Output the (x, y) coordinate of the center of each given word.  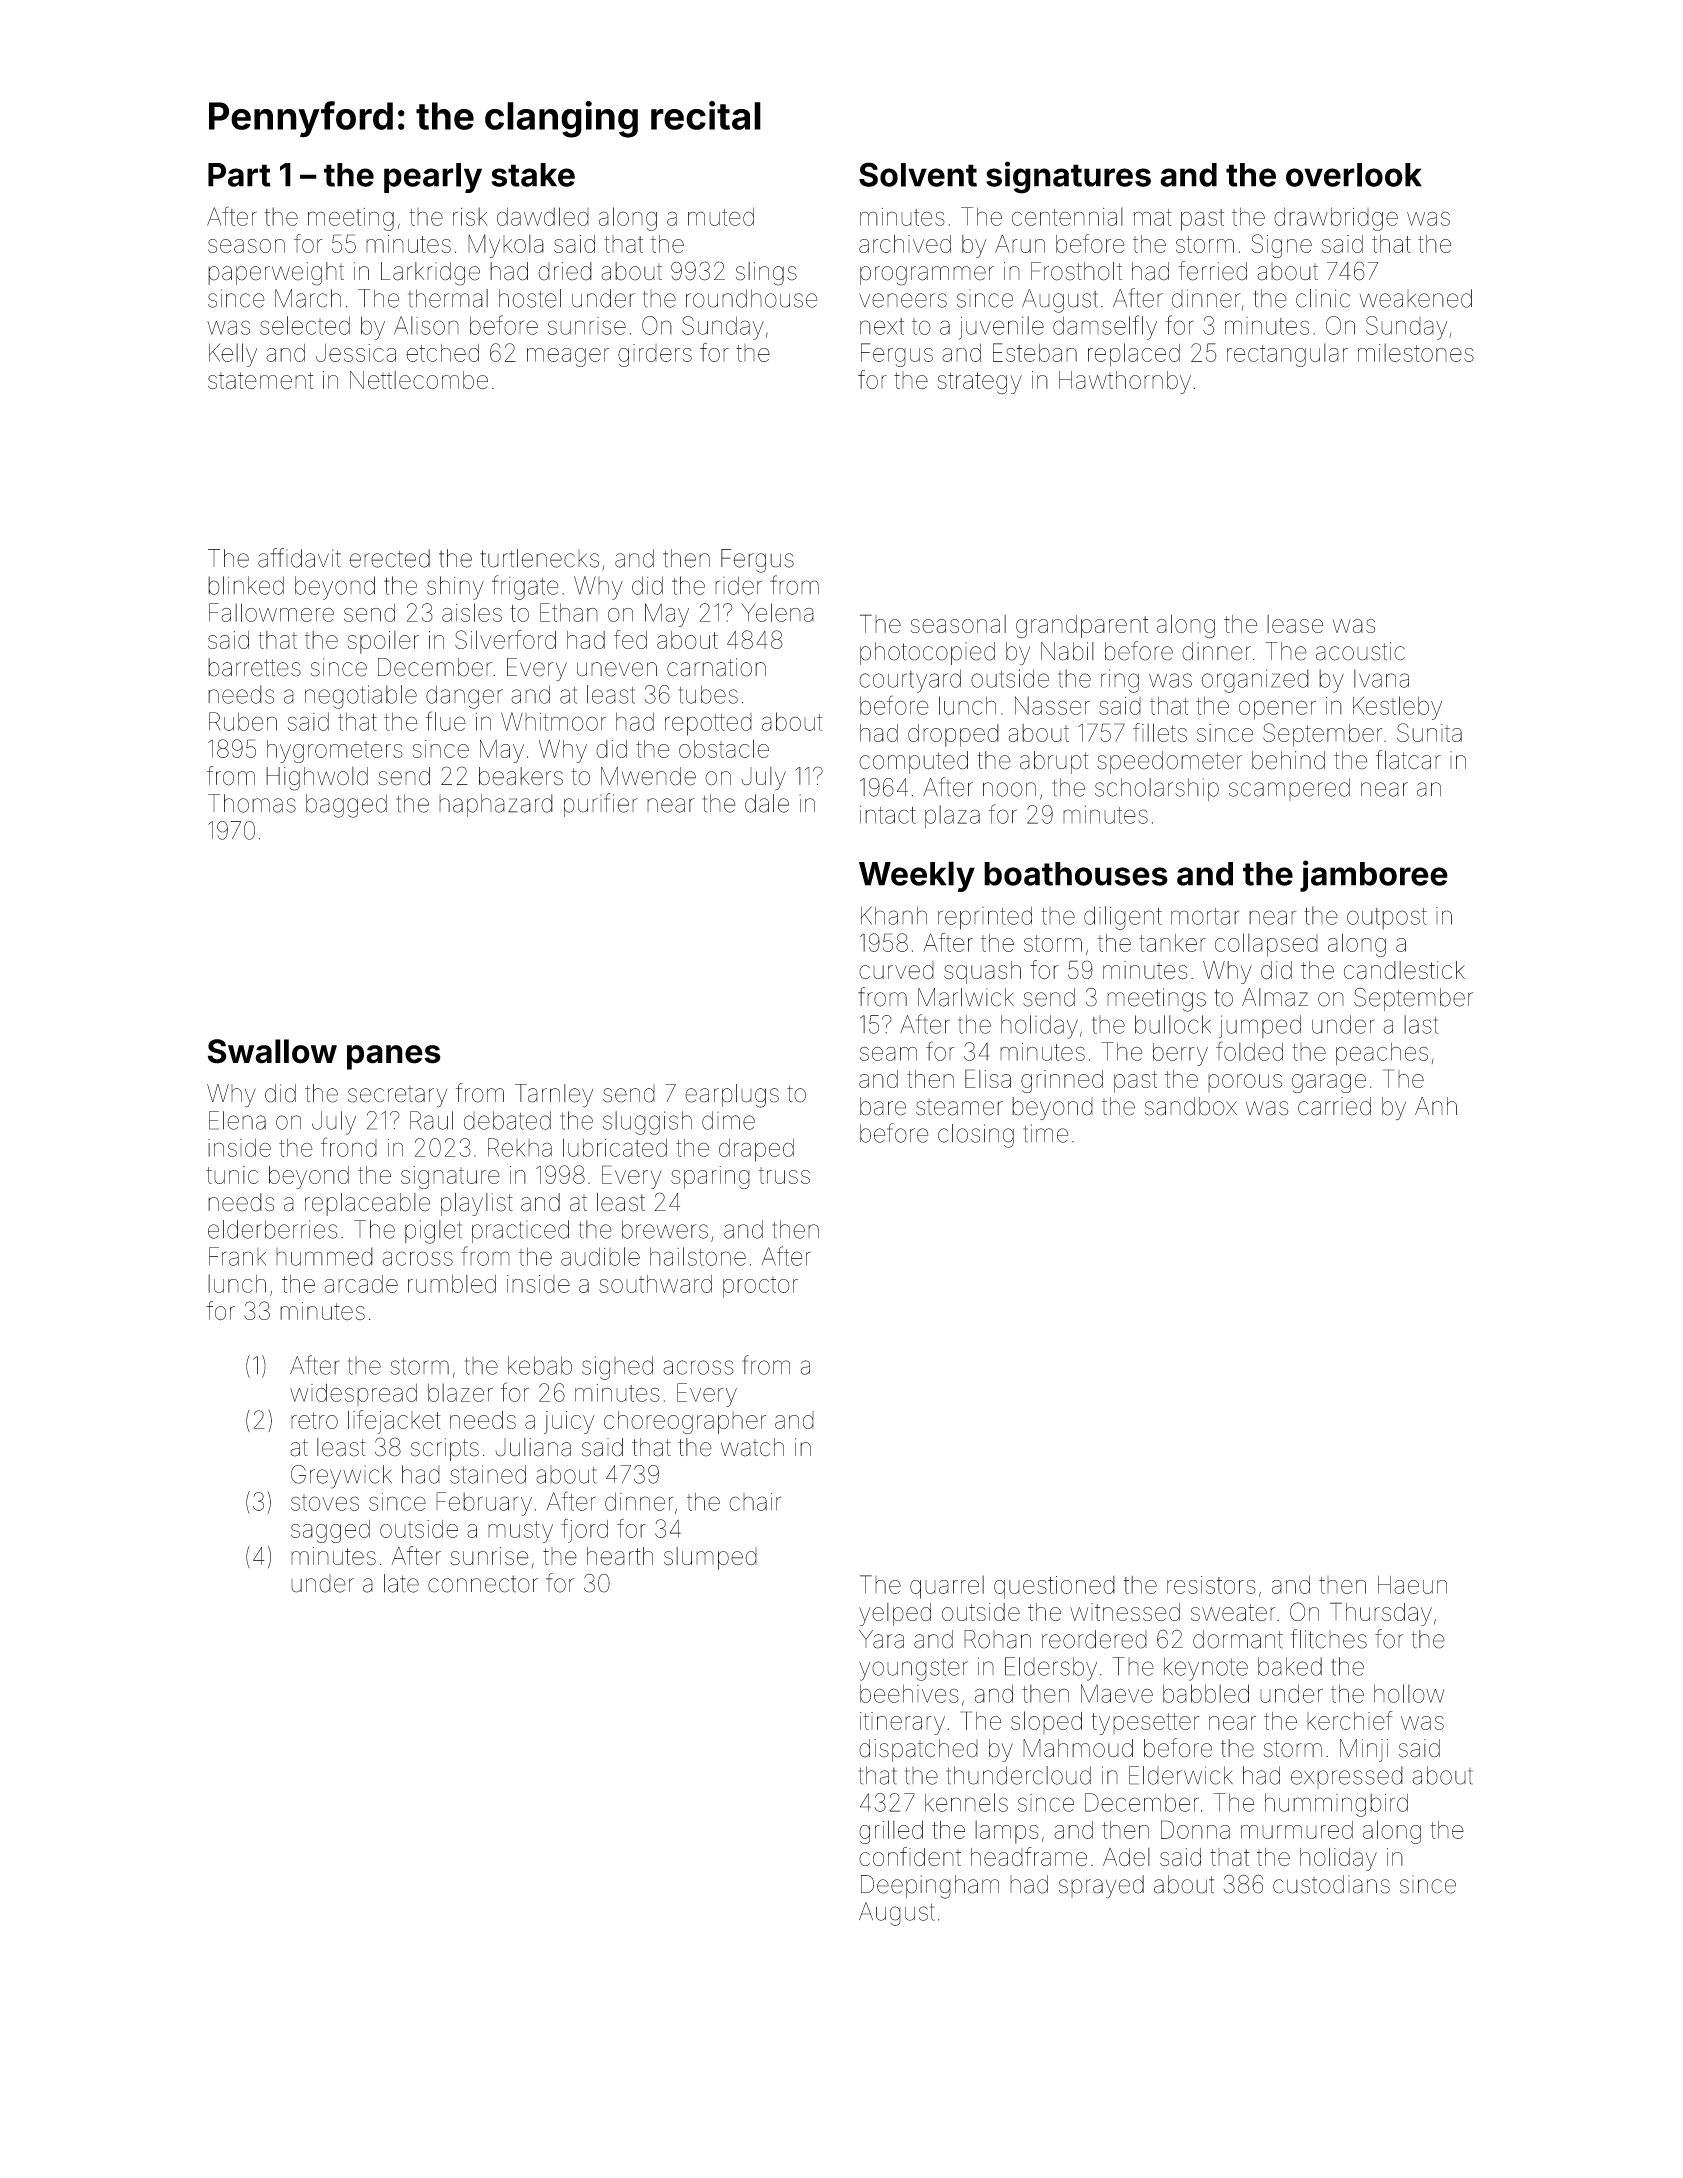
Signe (1281, 246)
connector (483, 1584)
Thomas (252, 803)
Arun (1020, 244)
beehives (909, 1693)
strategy (979, 383)
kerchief (1350, 1720)
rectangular (1287, 355)
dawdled (543, 216)
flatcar (1408, 760)
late (401, 1583)
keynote (1206, 1669)
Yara (881, 1639)
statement (260, 381)
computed (913, 762)
